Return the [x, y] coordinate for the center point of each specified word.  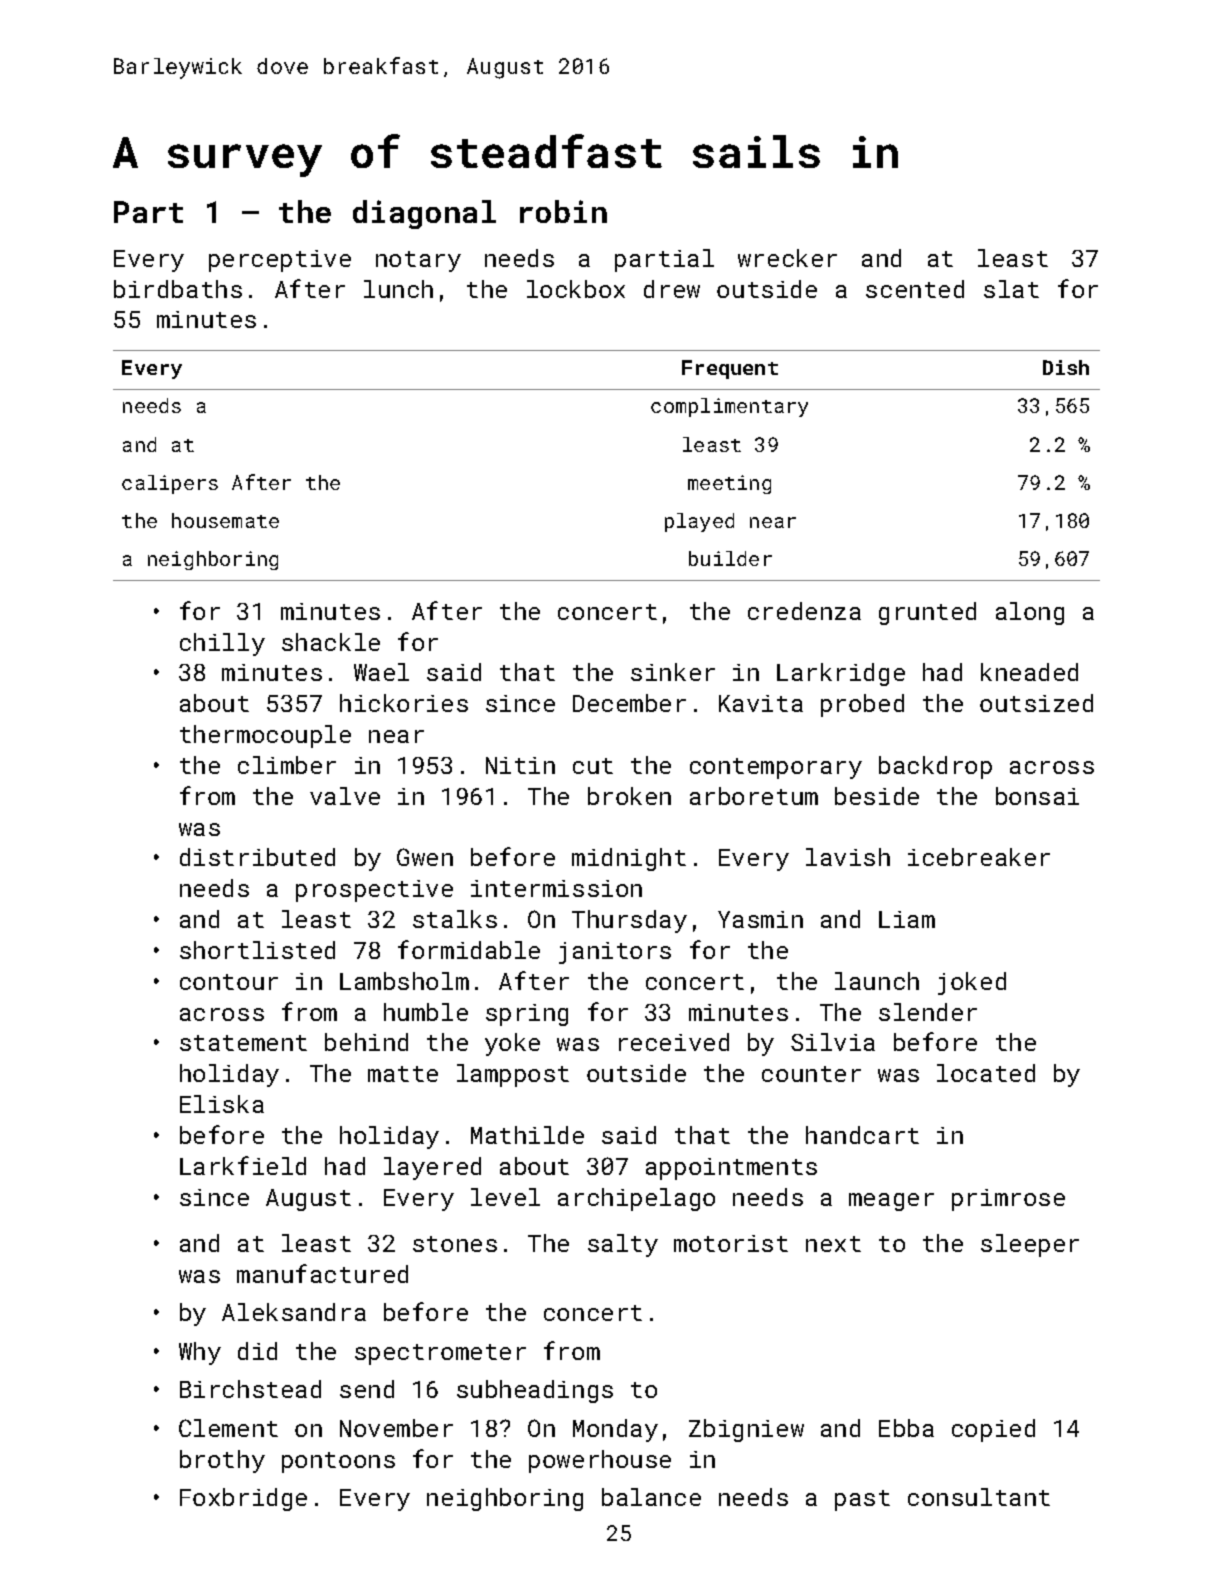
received [674, 1042]
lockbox [576, 289]
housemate [225, 520]
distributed [257, 857]
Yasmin [760, 919]
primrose [1008, 1200]
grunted [927, 613]
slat [1011, 289]
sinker [673, 672]
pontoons [338, 1462]
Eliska [222, 1104]
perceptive [280, 261]
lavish [848, 857]
